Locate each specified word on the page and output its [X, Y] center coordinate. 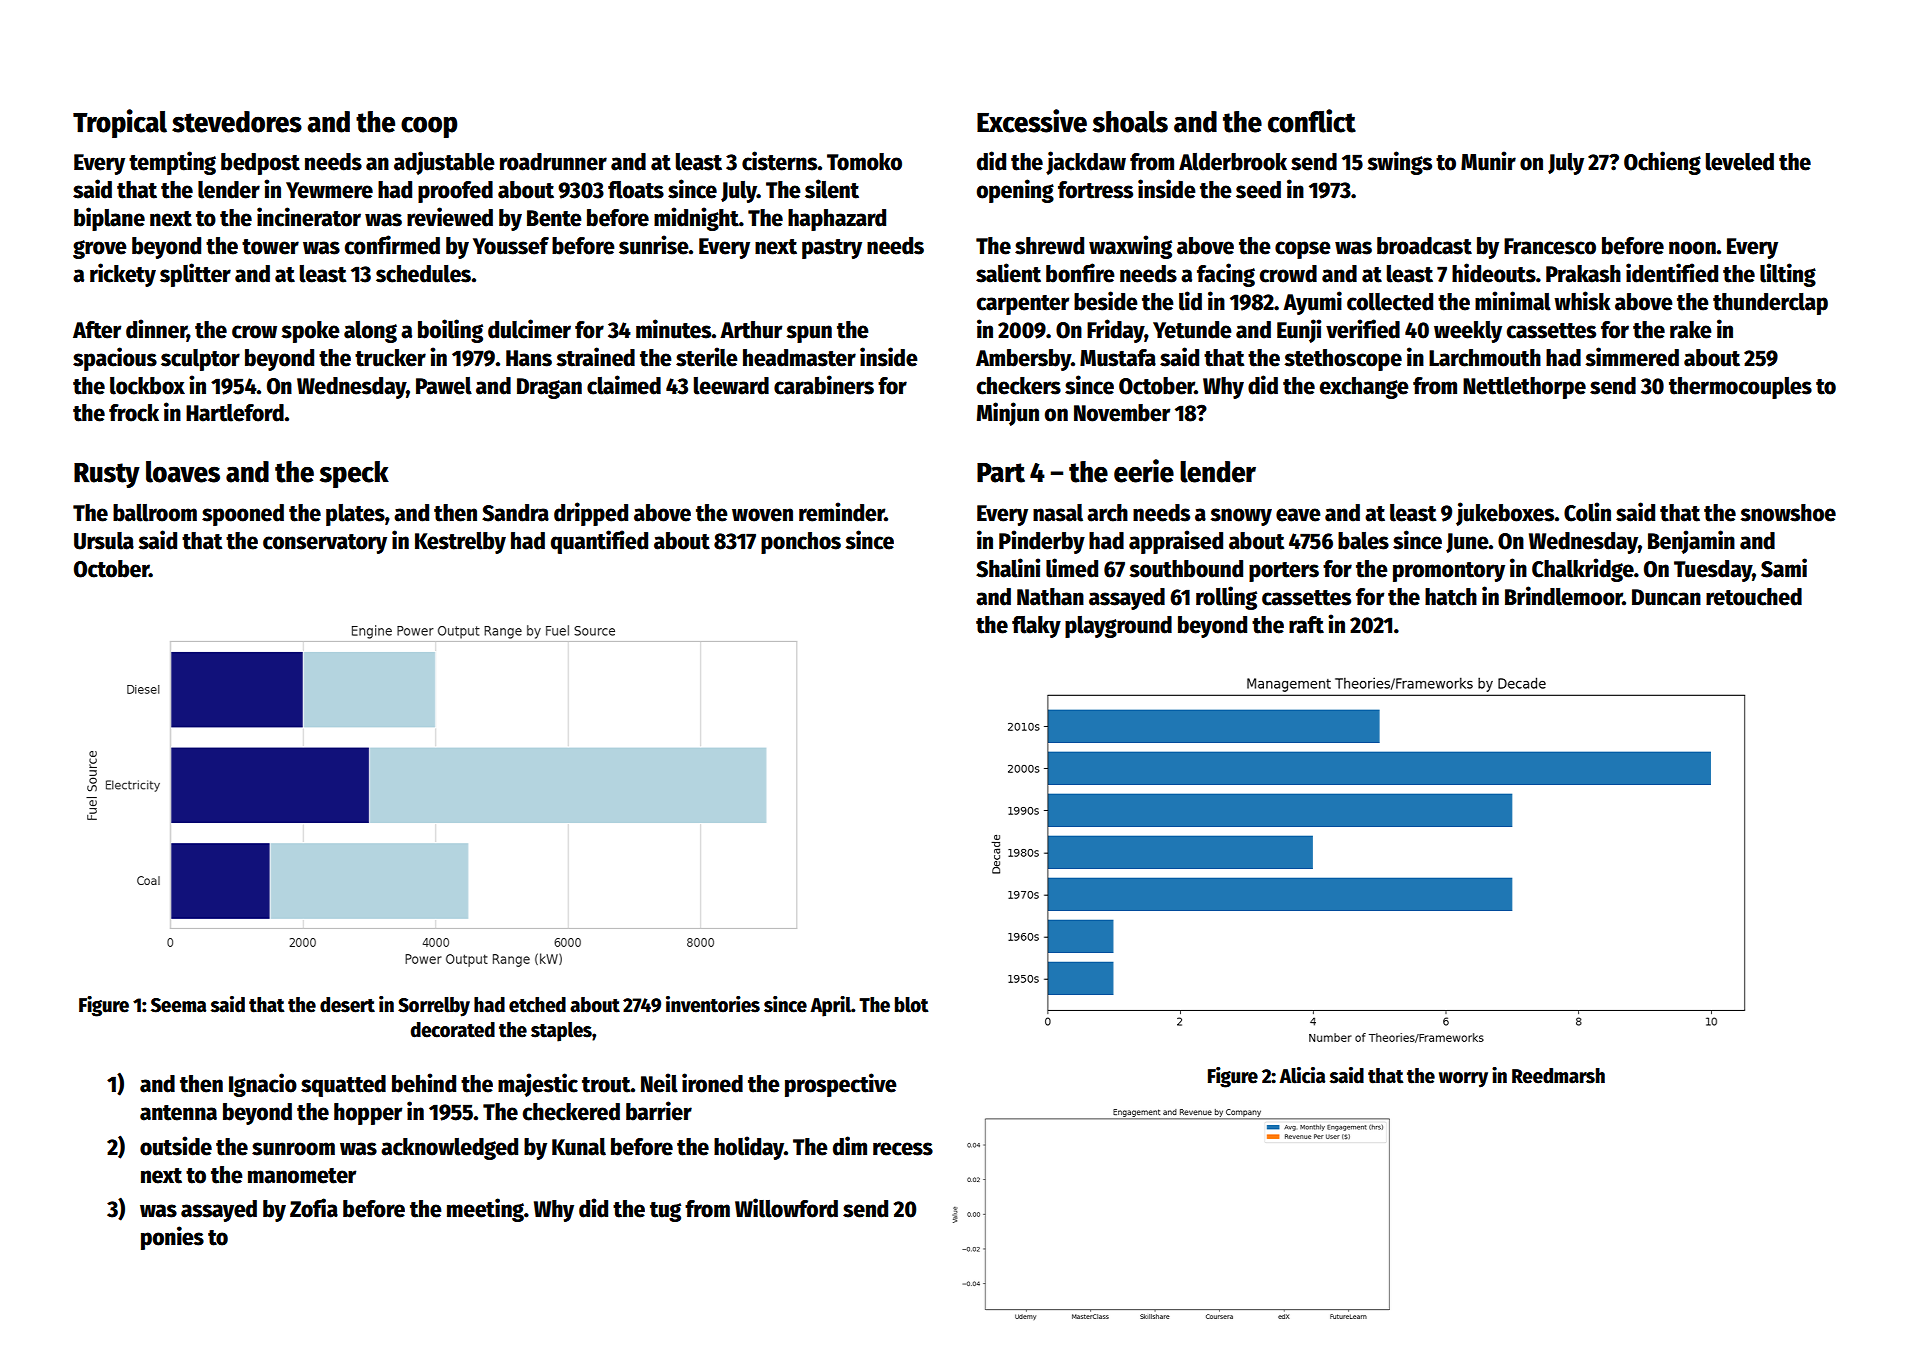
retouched [1754, 597]
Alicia [1302, 1075]
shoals [1130, 122]
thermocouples [1740, 388]
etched [537, 1005]
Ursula [104, 541]
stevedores [237, 122]
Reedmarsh [1558, 1076]
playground [1118, 627]
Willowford [786, 1208]
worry [1463, 1080]
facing [1226, 275]
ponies [172, 1238]
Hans [529, 358]
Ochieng [1662, 163]
